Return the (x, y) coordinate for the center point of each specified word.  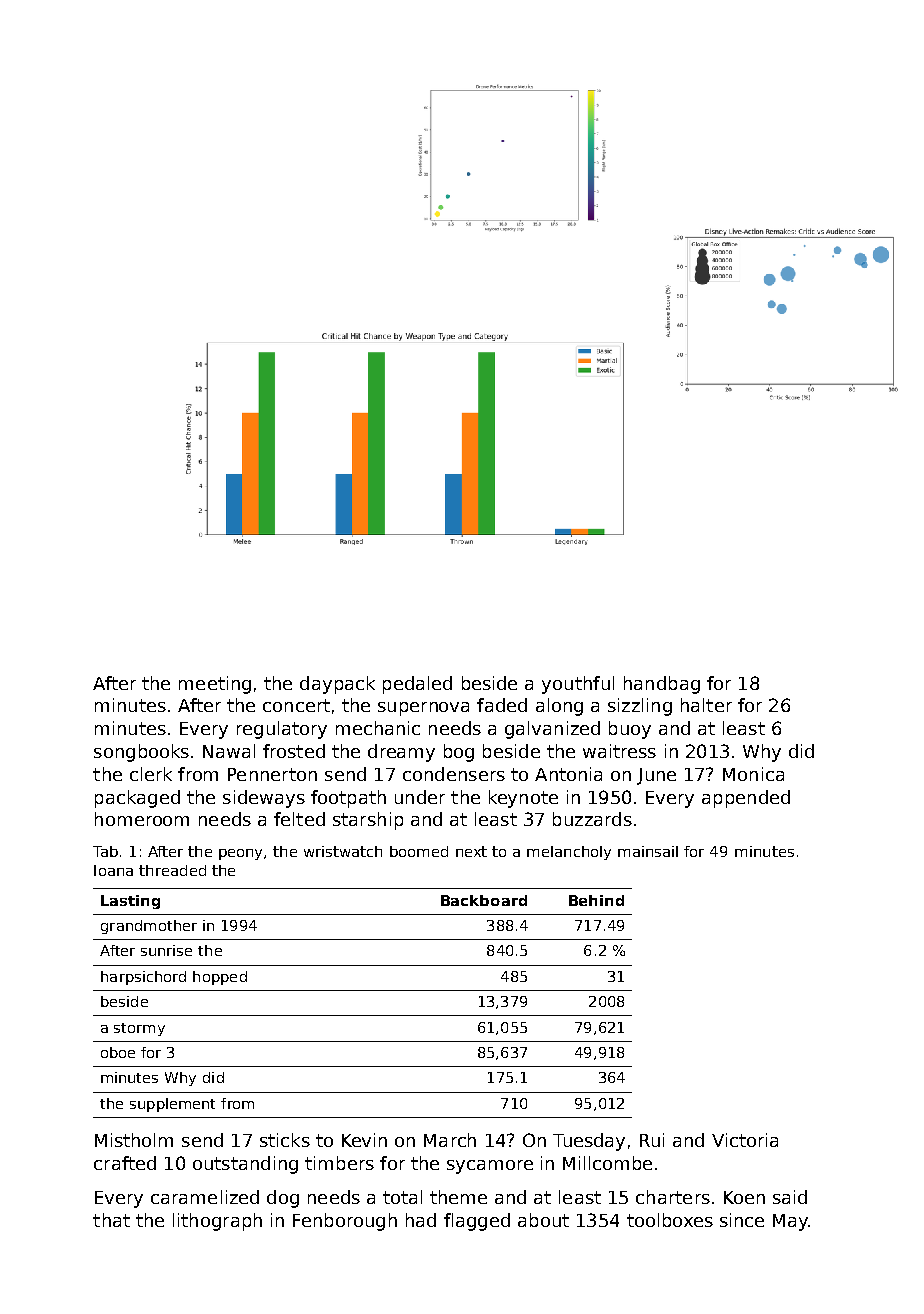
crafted (125, 1163)
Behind (596, 900)
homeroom (142, 819)
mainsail (648, 851)
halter (706, 705)
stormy (139, 1029)
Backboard (484, 900)
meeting (215, 685)
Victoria (745, 1140)
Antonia (568, 774)
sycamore (490, 1167)
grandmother (149, 927)
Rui (652, 1140)
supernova (423, 709)
